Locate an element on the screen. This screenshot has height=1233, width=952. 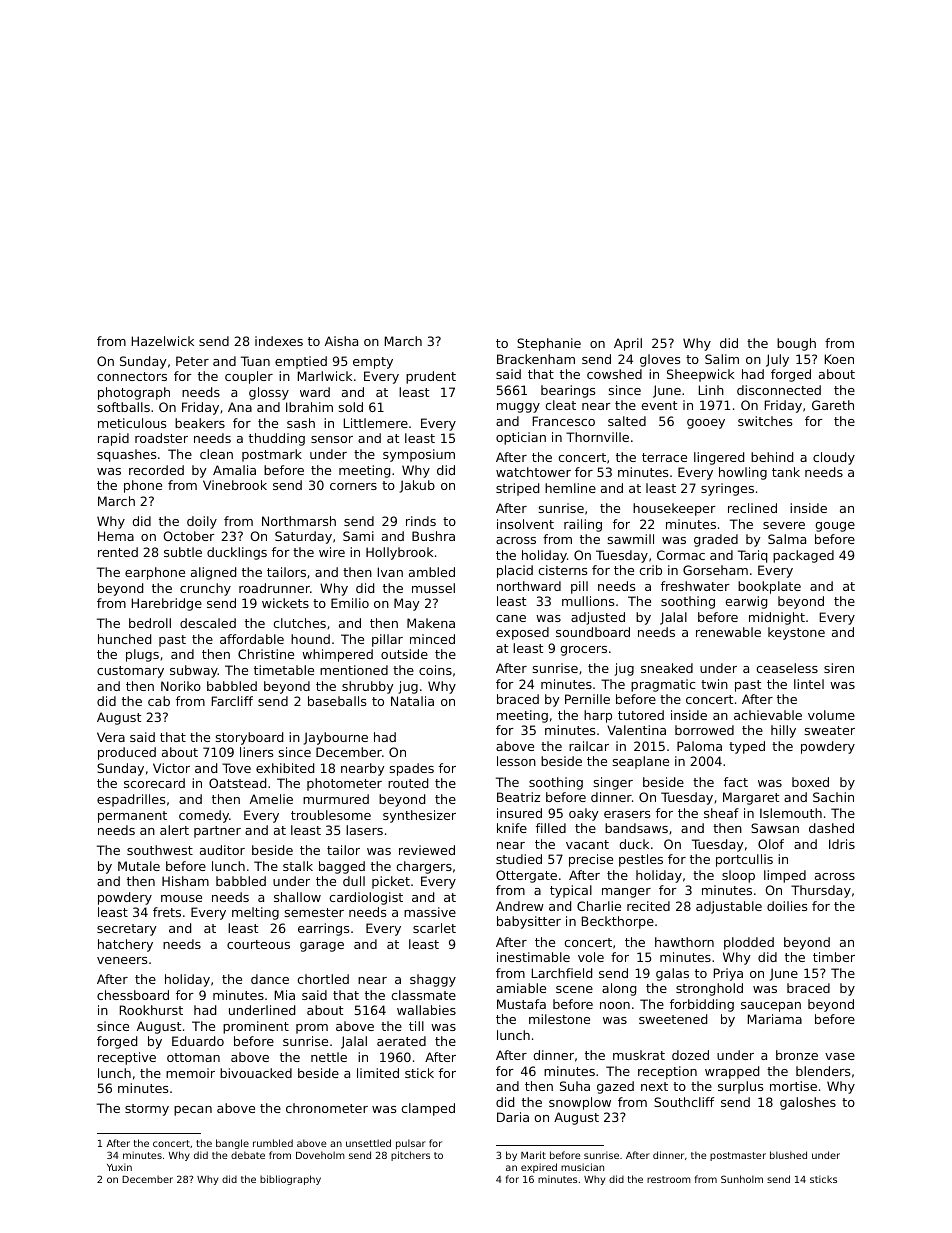
Yuxin is located at coordinates (119, 1167).
